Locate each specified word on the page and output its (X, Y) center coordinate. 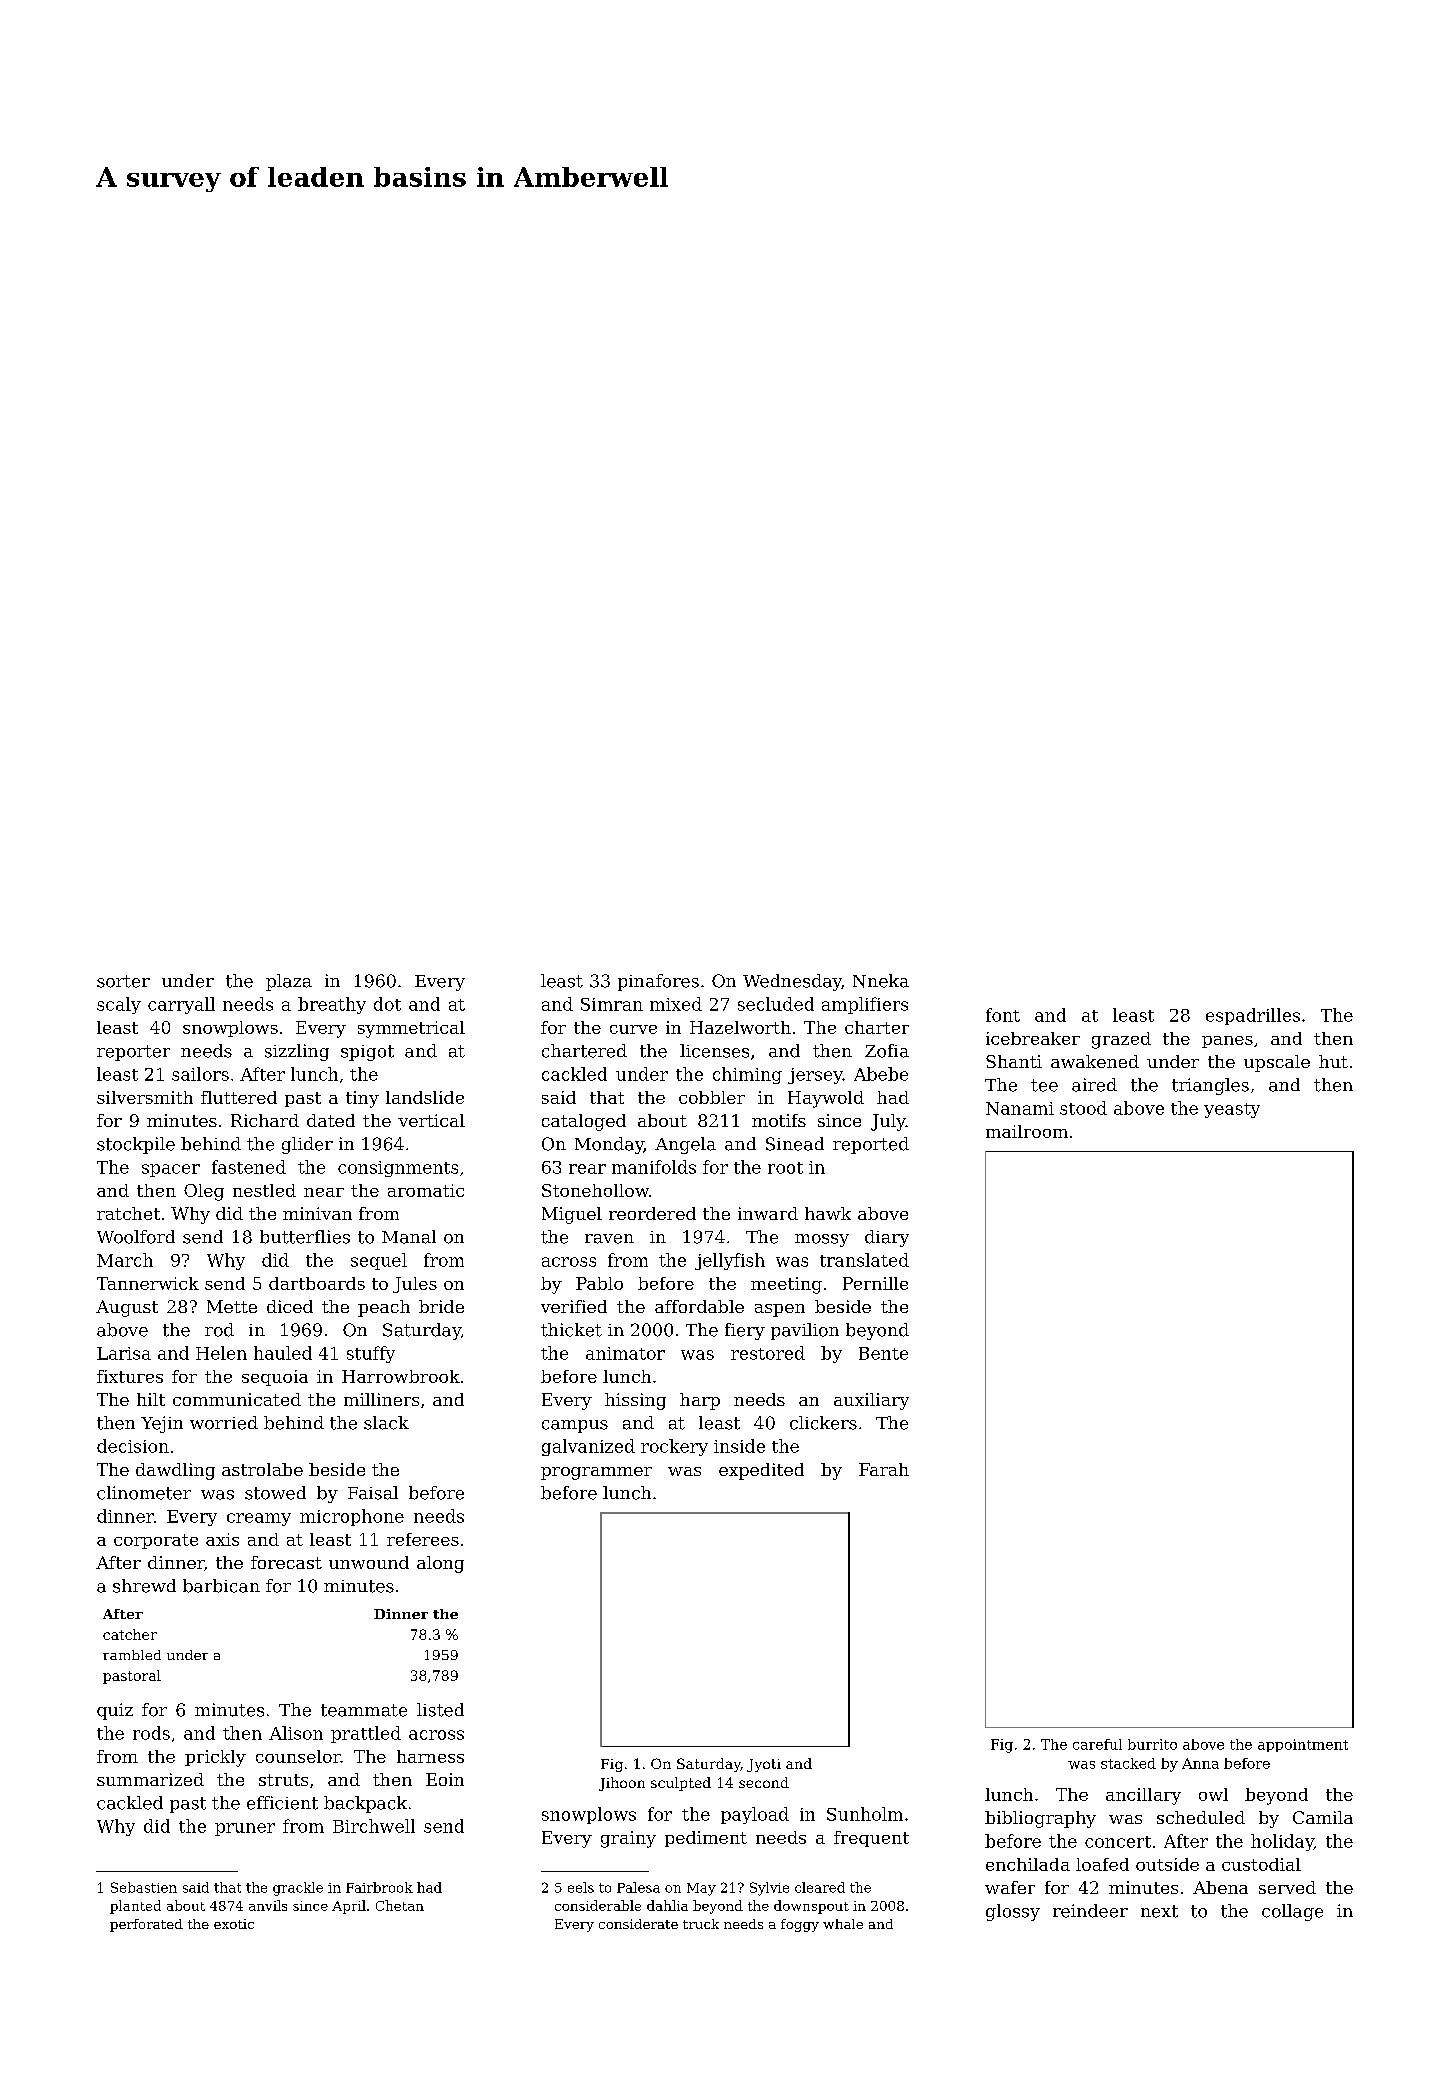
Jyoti (764, 1765)
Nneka (881, 981)
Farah (884, 1469)
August (127, 1308)
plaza (289, 982)
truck (701, 1924)
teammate (364, 1710)
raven (609, 1239)
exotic (234, 1924)
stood (1083, 1108)
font (1003, 1015)
